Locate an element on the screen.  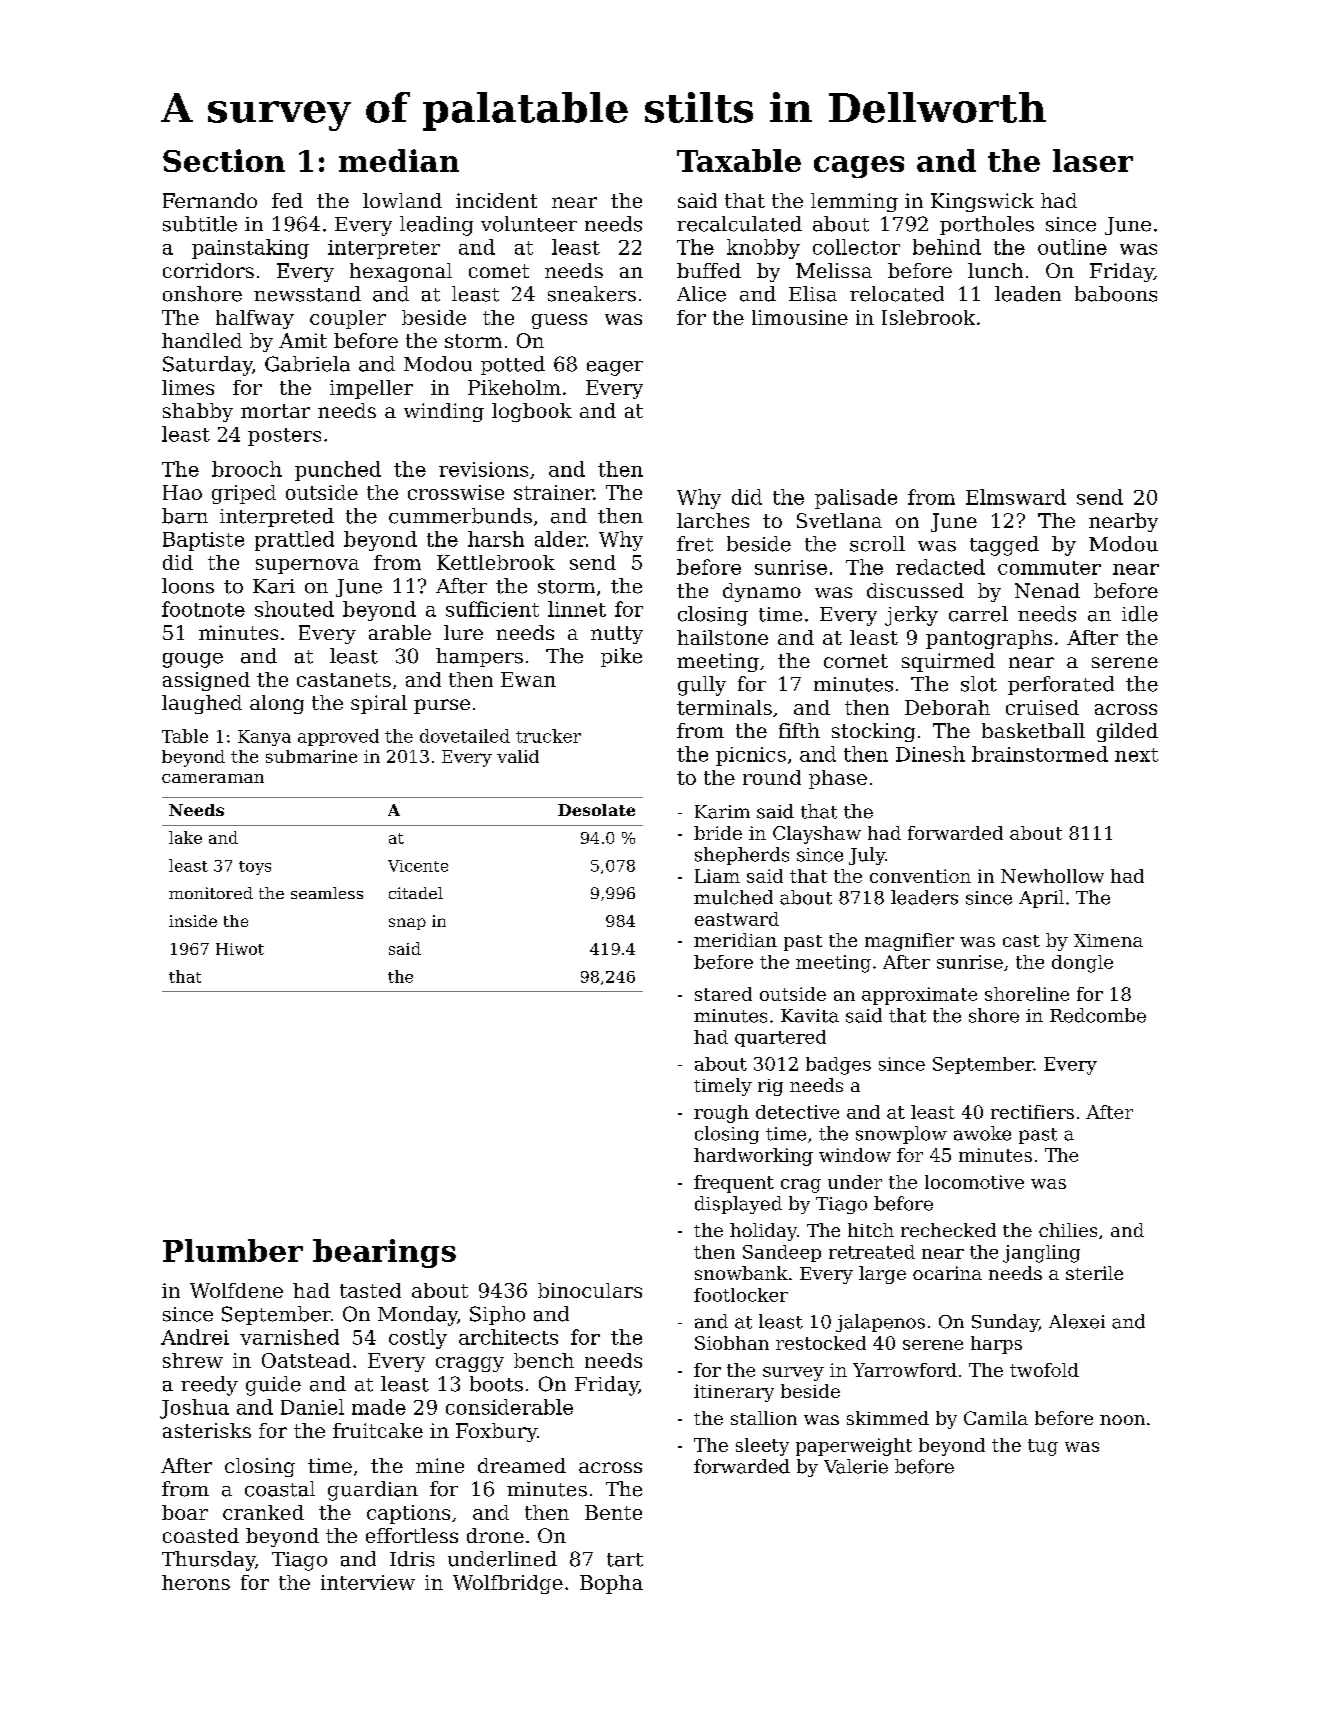
Idris is located at coordinates (412, 1559).
